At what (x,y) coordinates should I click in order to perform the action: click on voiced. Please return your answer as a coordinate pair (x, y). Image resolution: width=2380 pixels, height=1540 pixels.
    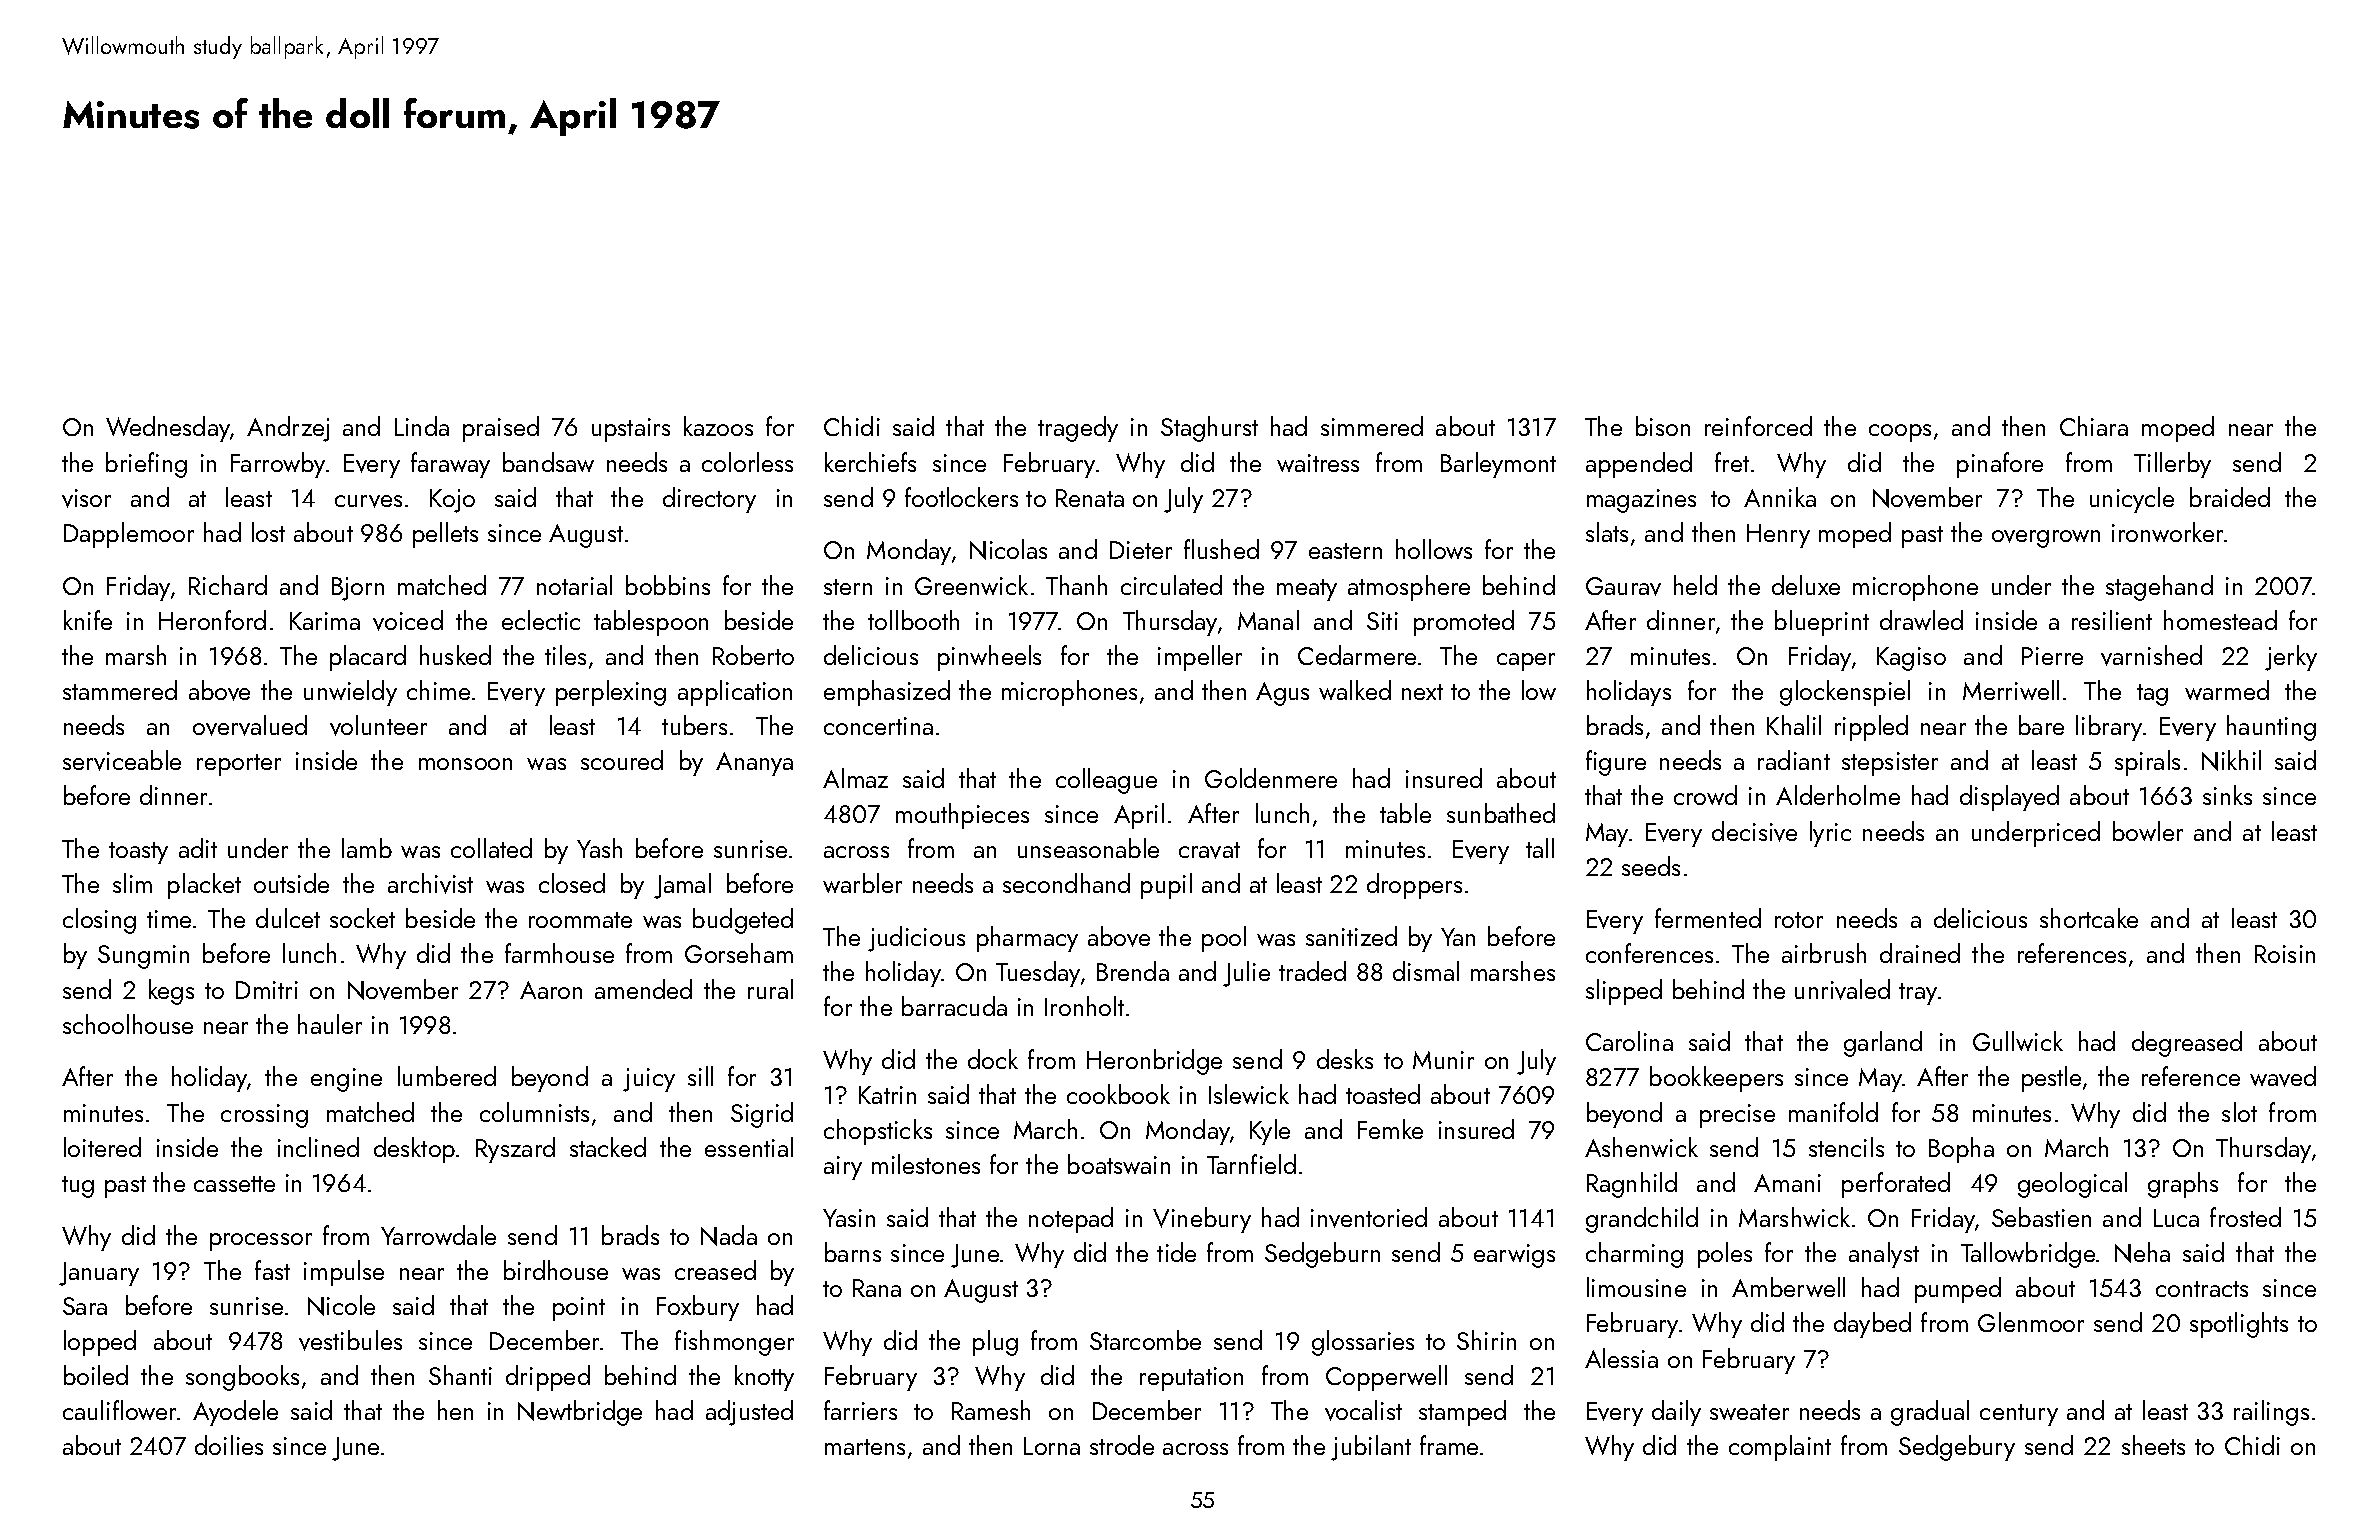
    Looking at the image, I should click on (408, 620).
